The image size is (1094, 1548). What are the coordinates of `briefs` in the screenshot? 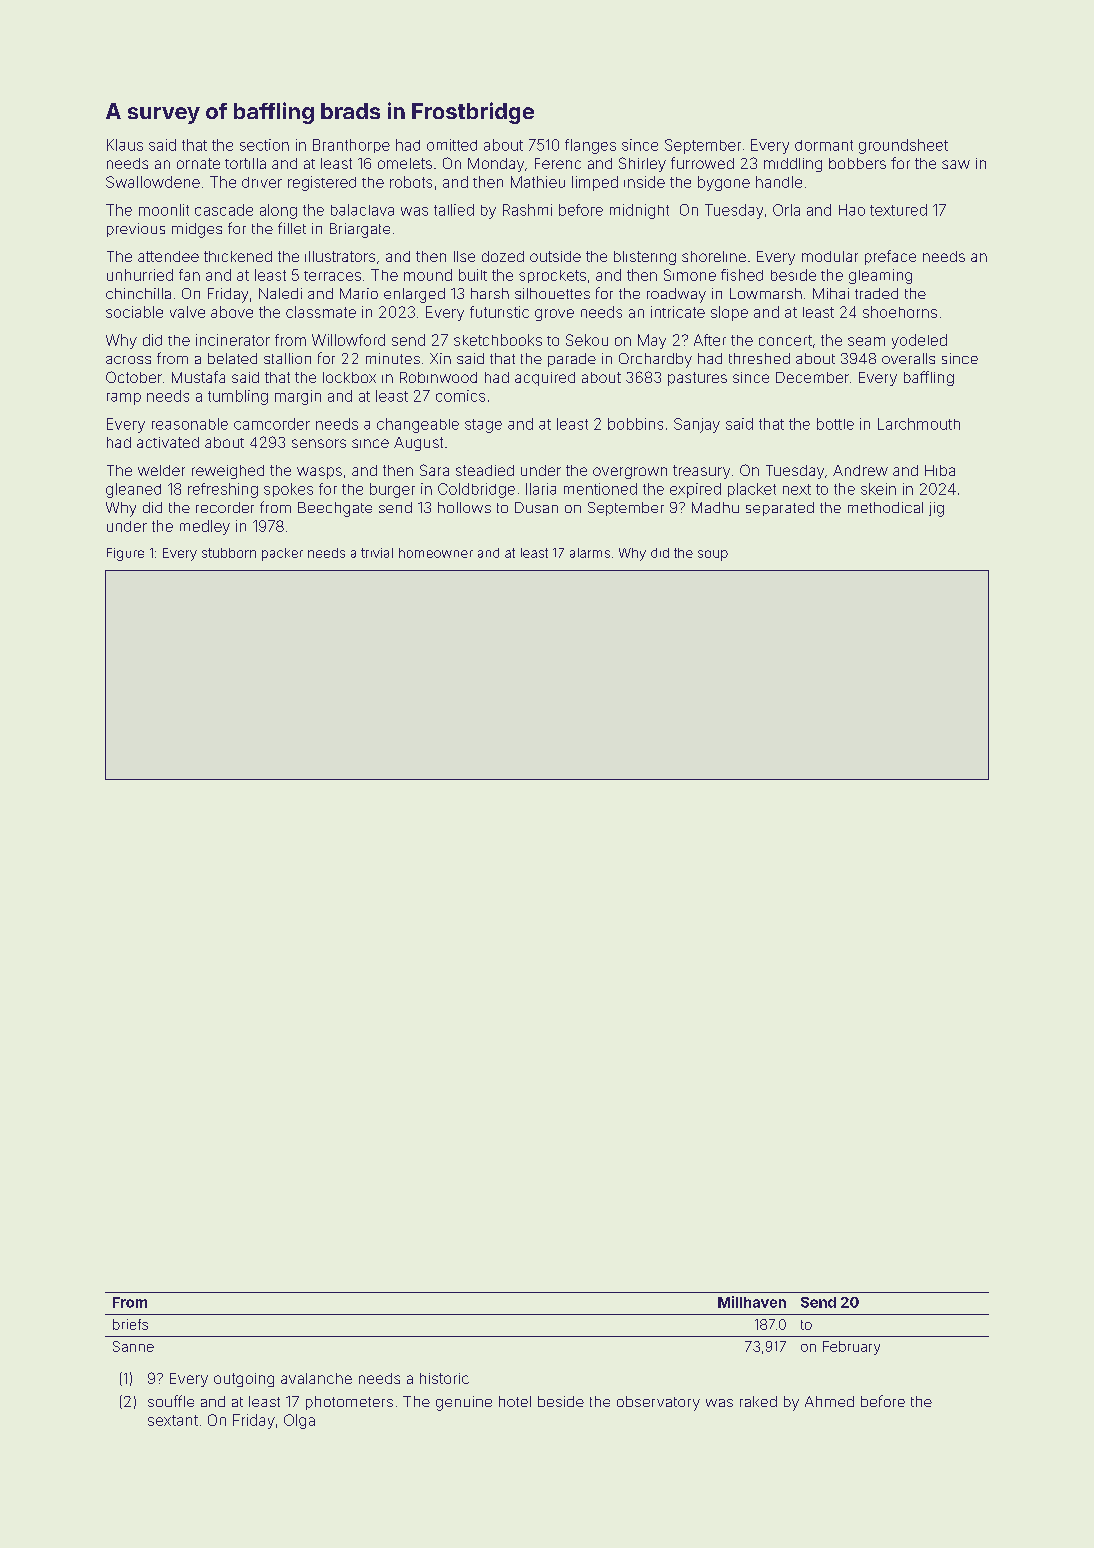 It's located at (130, 1324).
